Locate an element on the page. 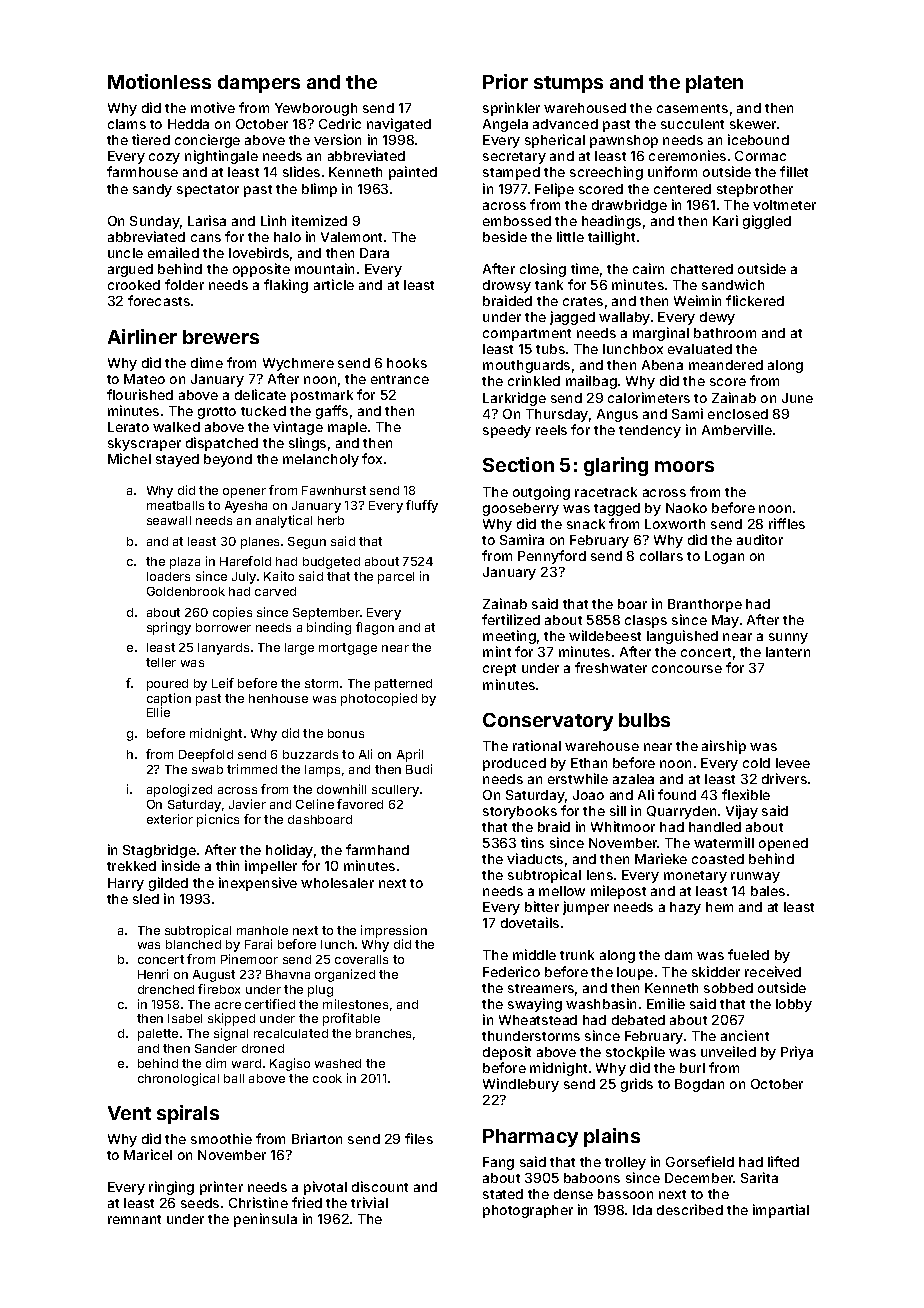 The width and height of the page is (924, 1308). Weimin is located at coordinates (697, 300).
